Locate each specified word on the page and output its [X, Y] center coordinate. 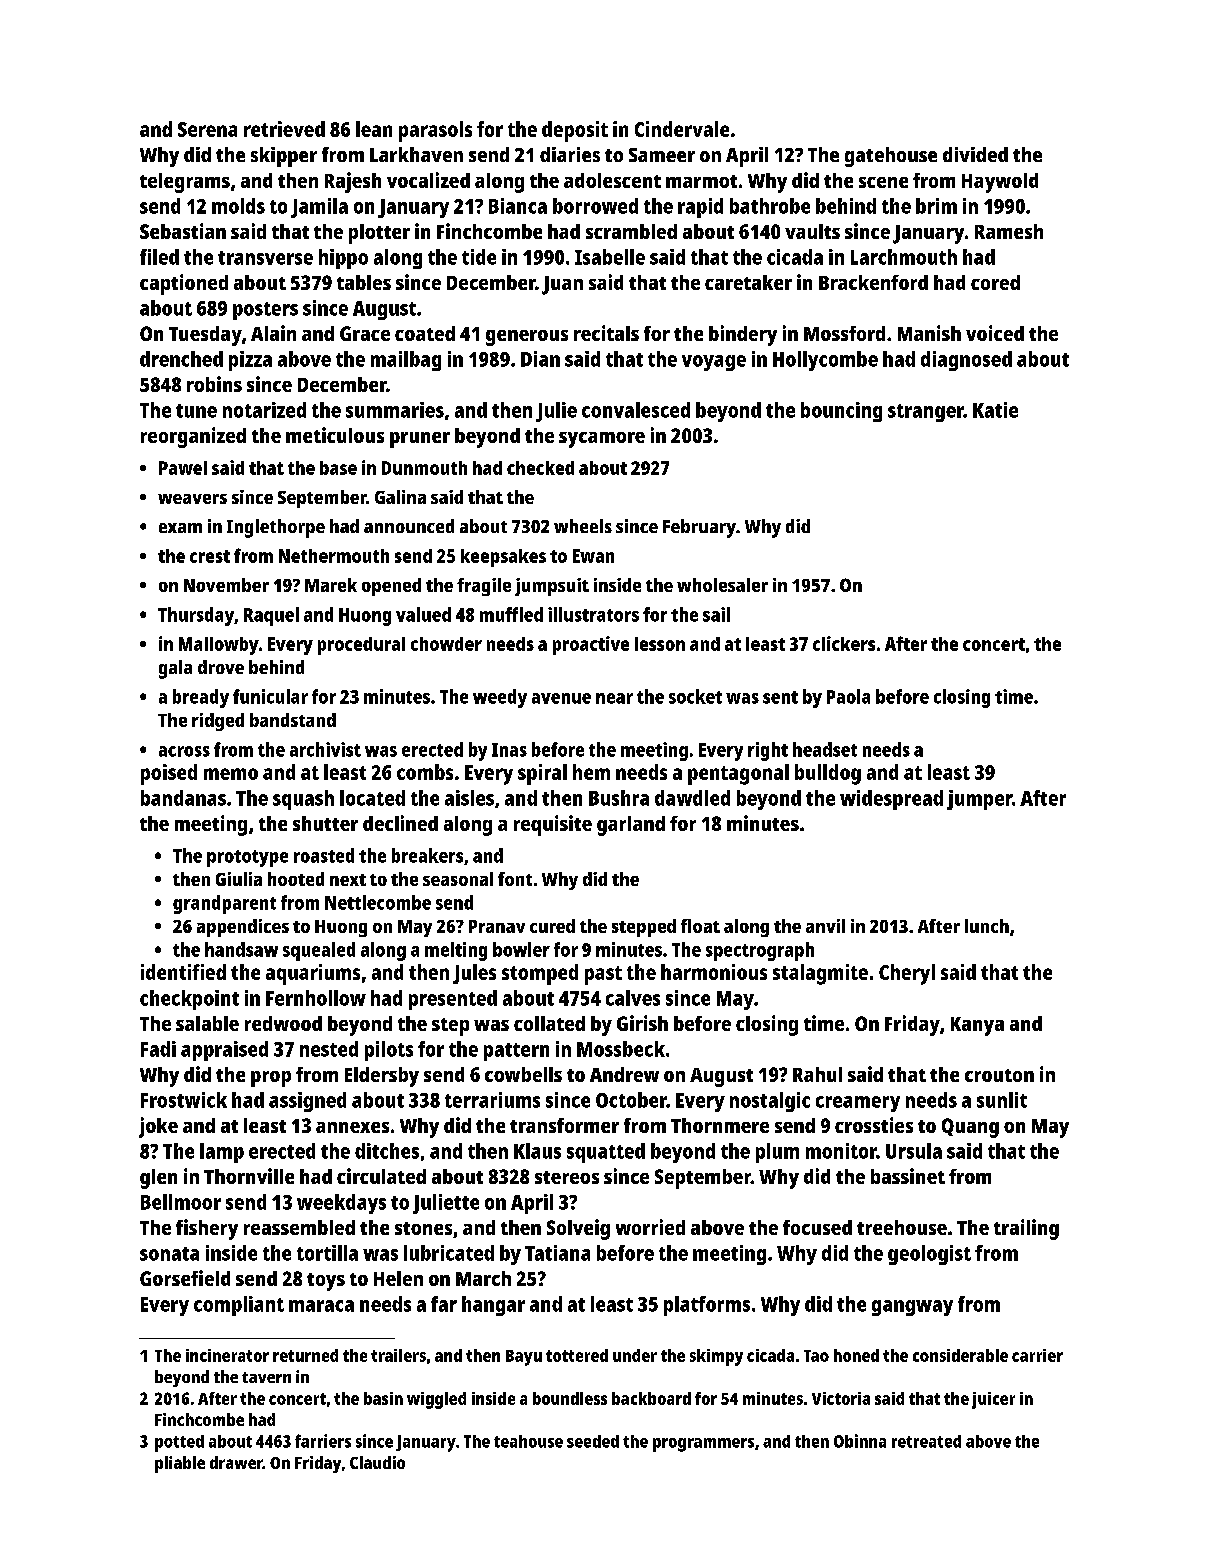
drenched [181, 359]
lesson [660, 644]
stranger [926, 413]
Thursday [196, 616]
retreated [926, 1441]
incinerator [227, 1355]
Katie [995, 410]
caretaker [748, 282]
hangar [493, 1306]
